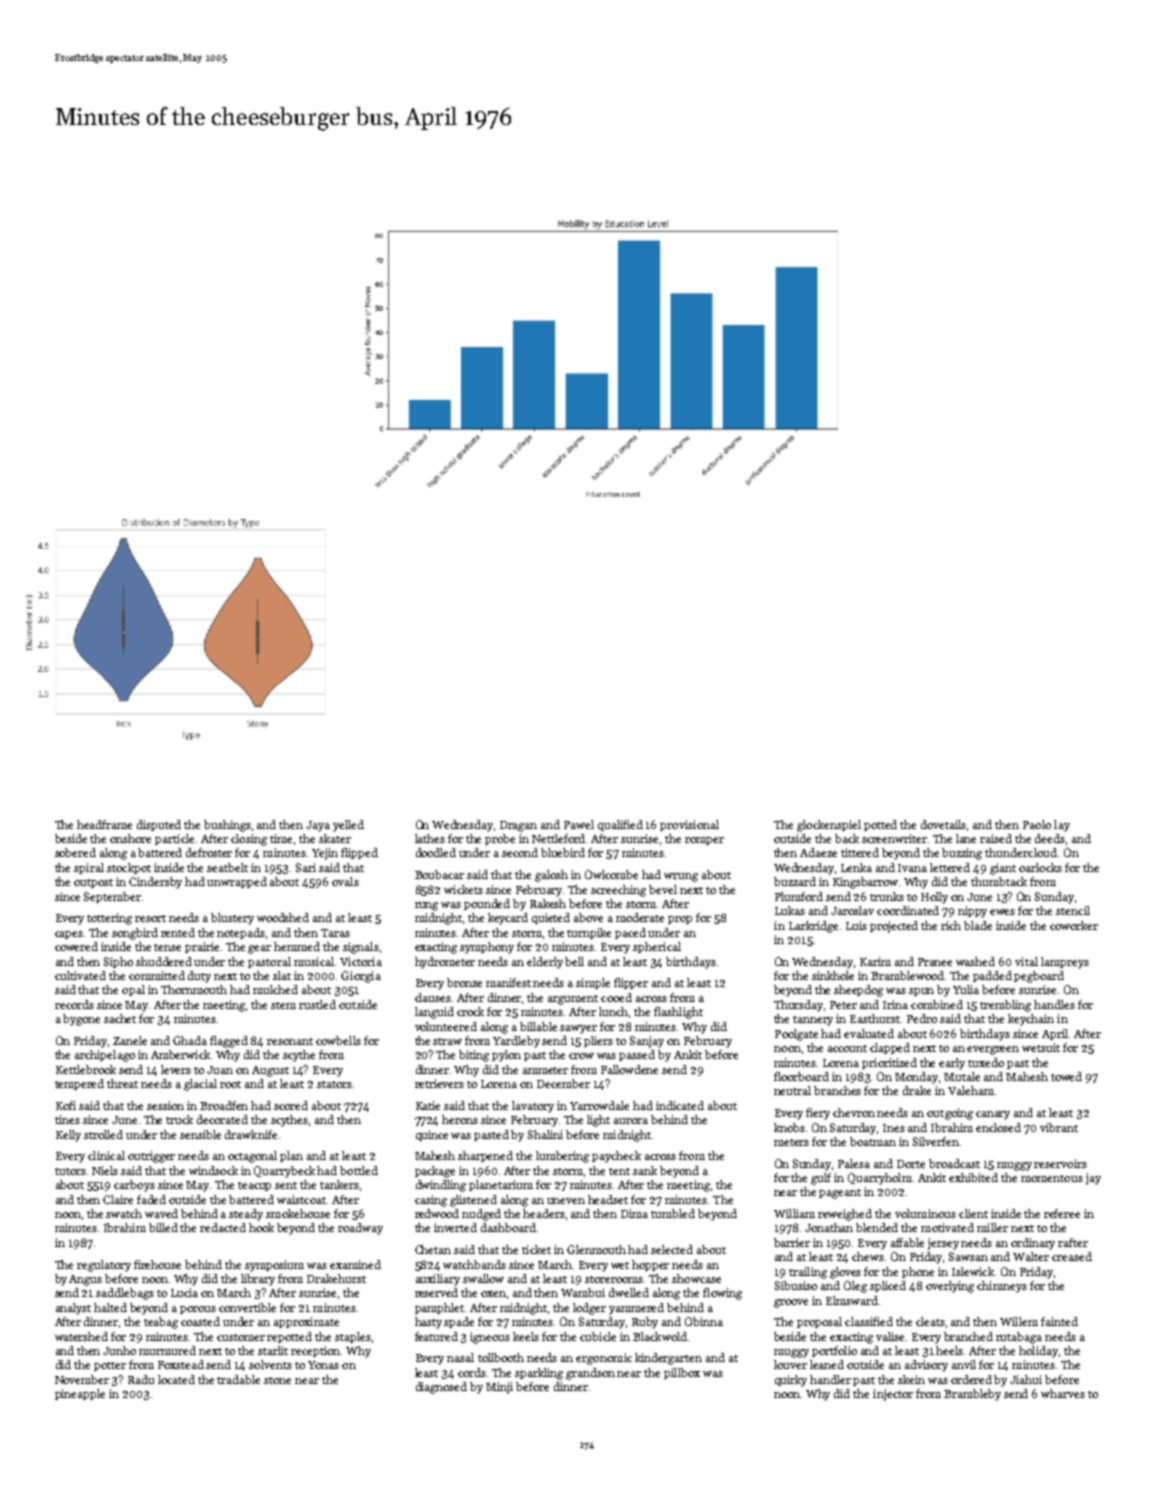 The width and height of the page is (1157, 1498). Describe the element at coordinates (578, 1029) in the page. I see `sawyer` at that location.
